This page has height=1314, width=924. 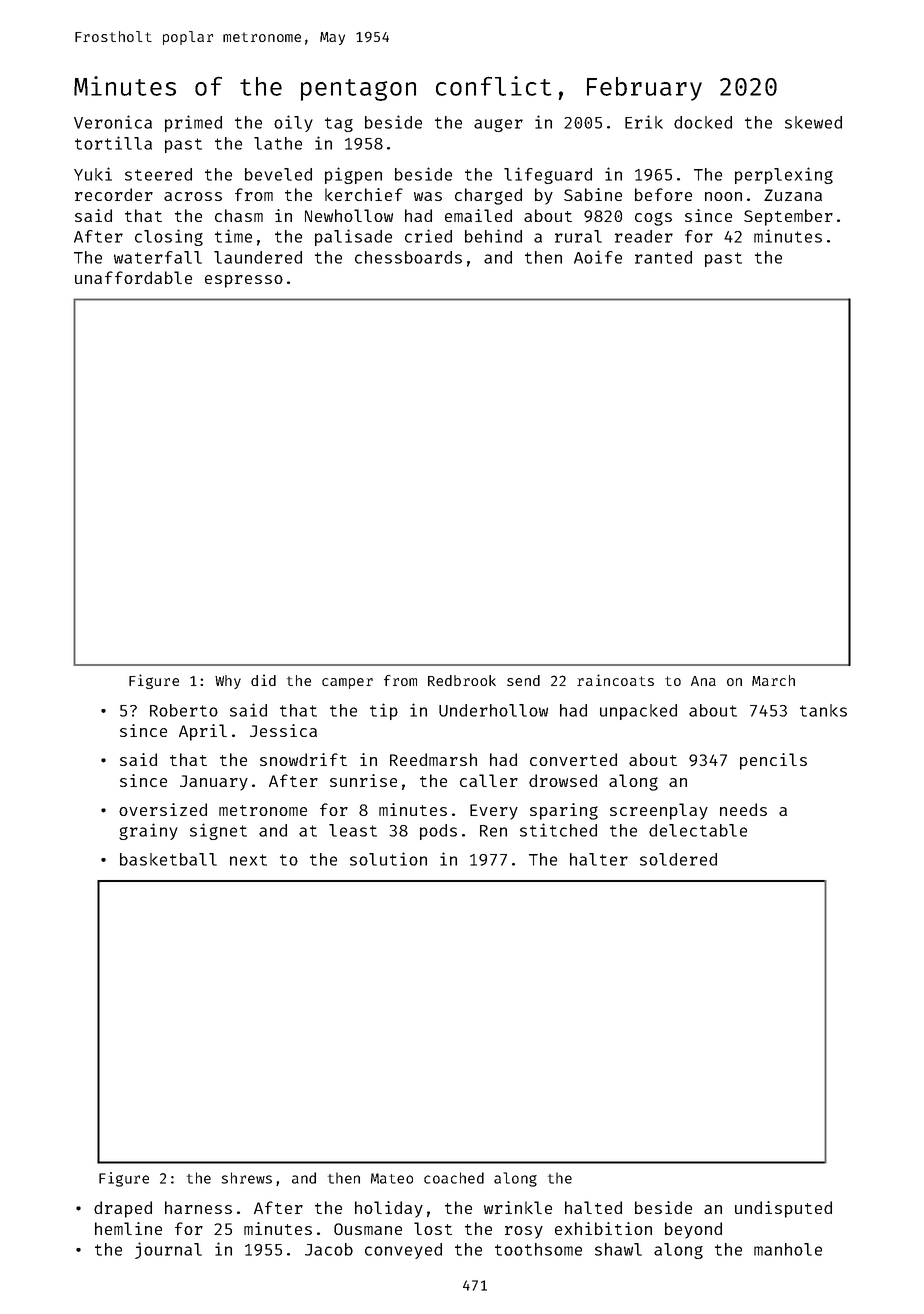 What do you see at coordinates (193, 123) in the page?
I see `primed` at bounding box center [193, 123].
